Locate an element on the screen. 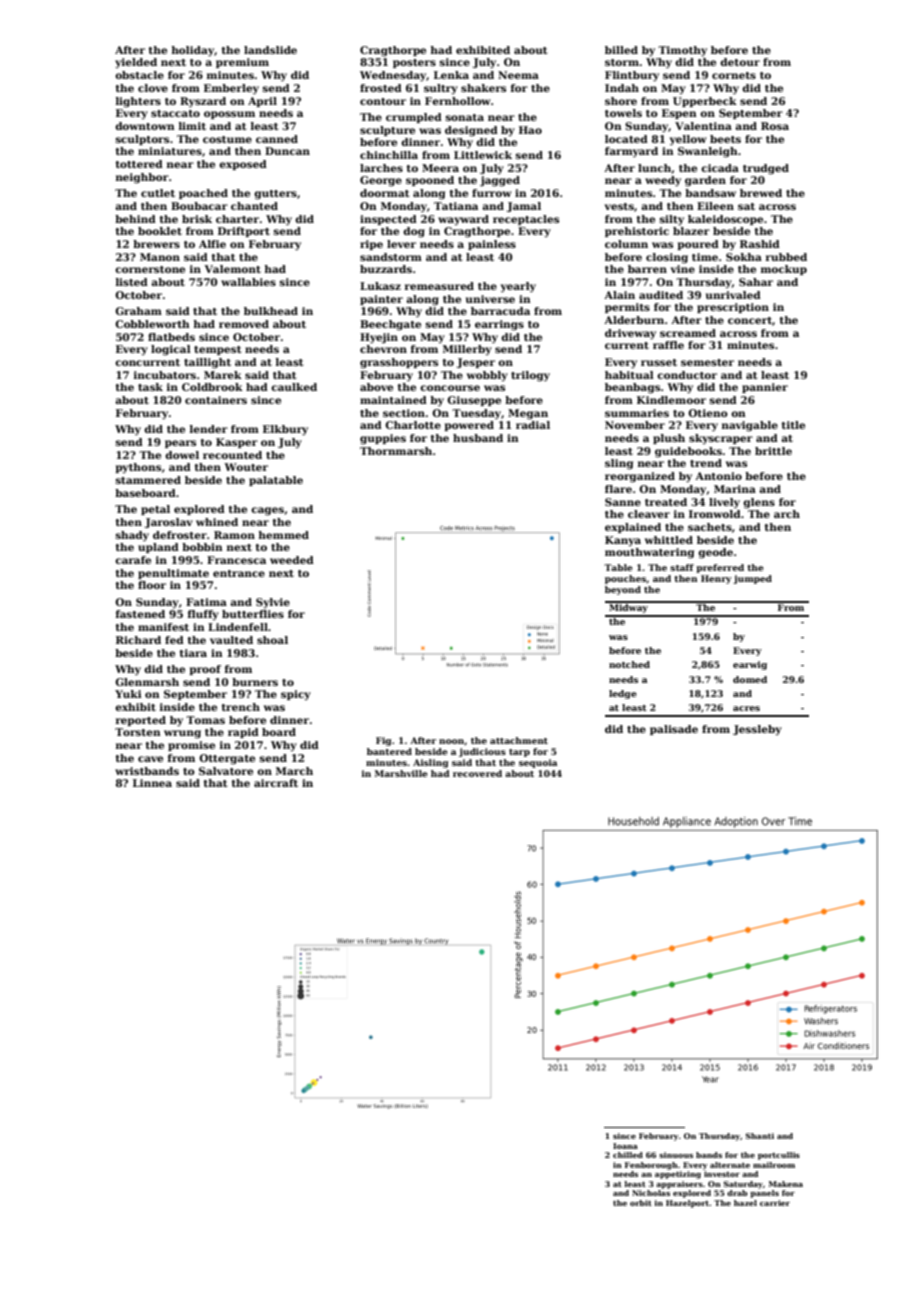  Richard is located at coordinates (138, 640).
